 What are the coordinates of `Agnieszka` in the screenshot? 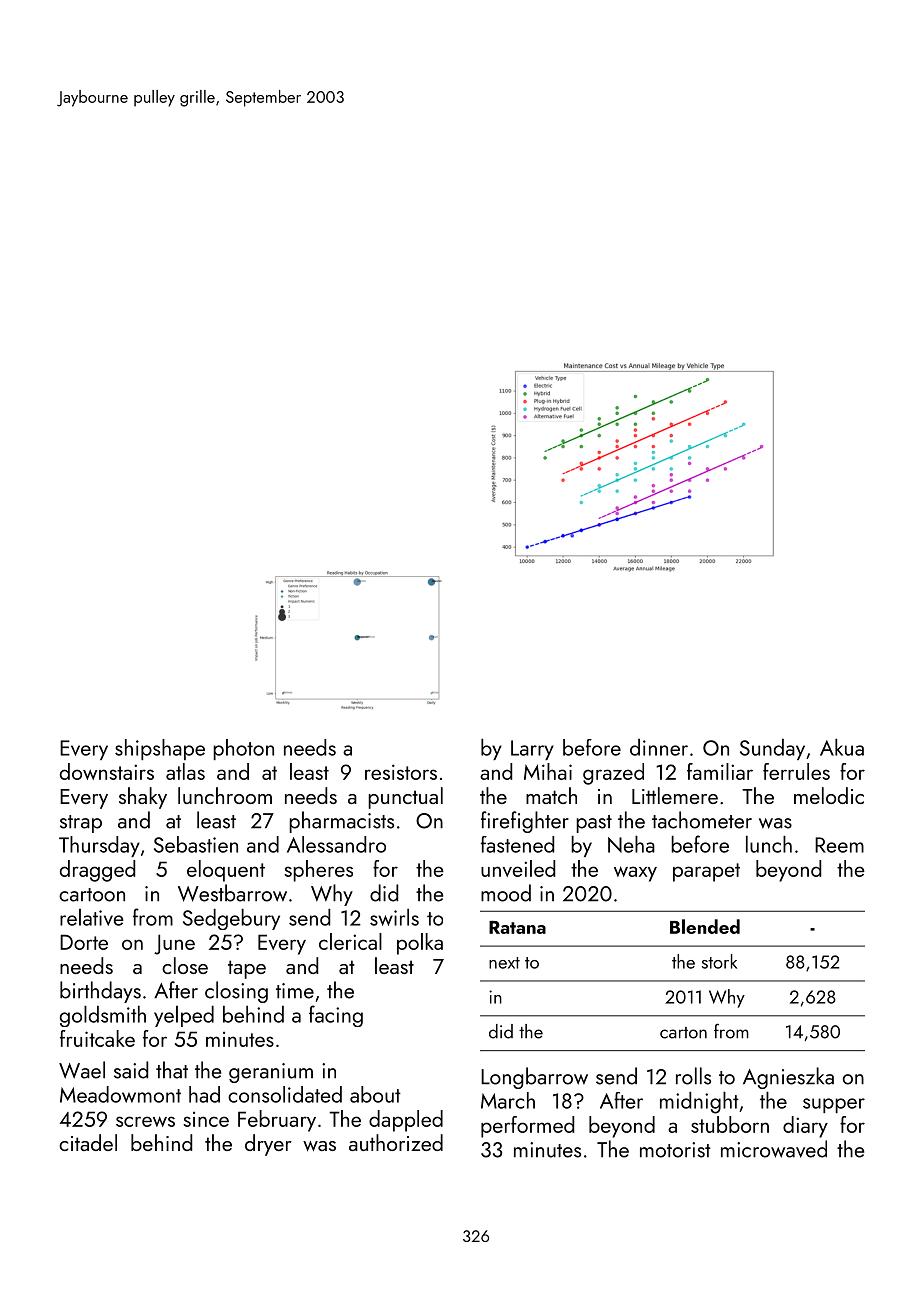 It's located at (788, 1078).
